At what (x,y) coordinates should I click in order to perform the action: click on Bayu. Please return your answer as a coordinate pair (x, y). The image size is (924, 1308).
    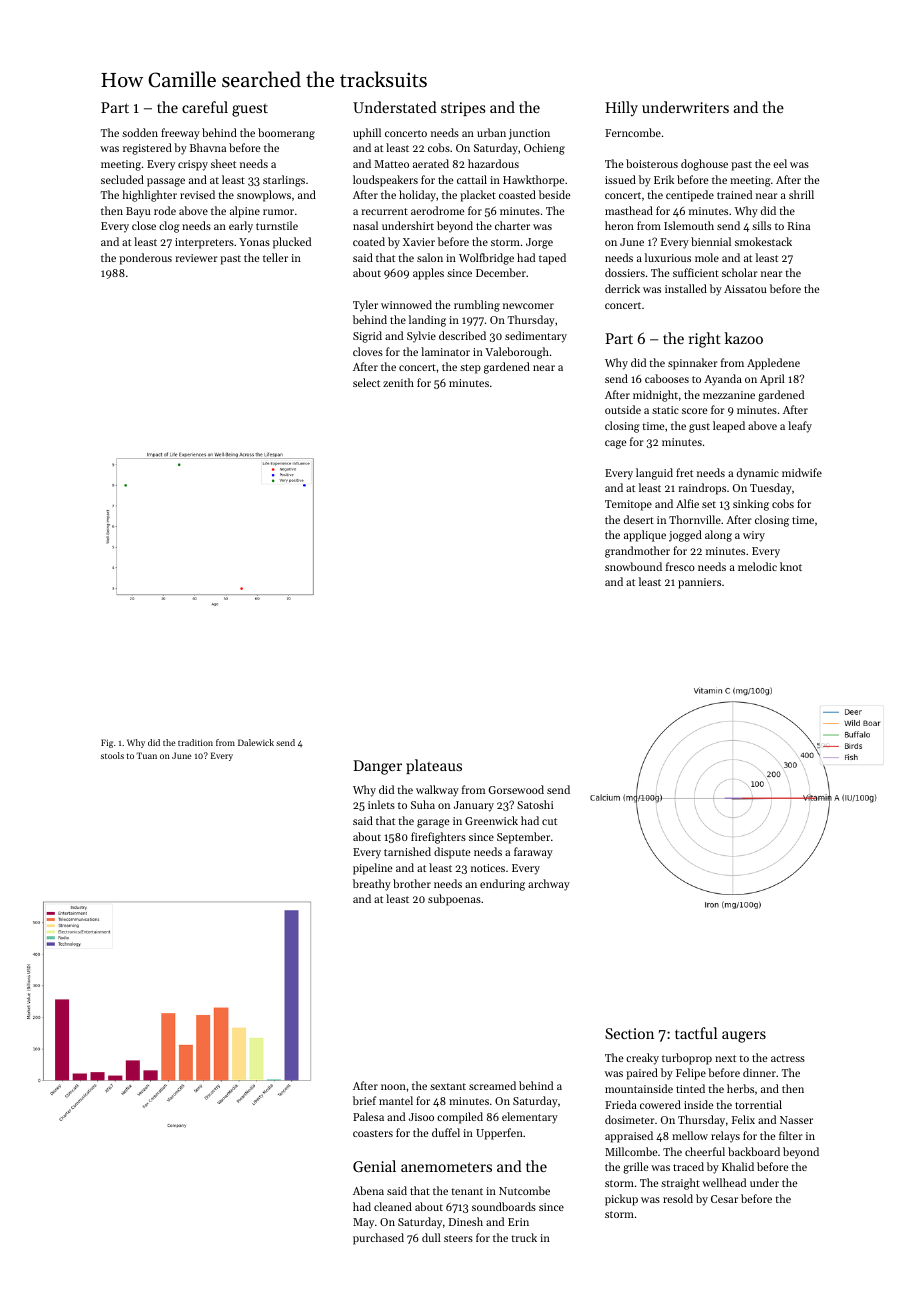
    Looking at the image, I should click on (138, 212).
